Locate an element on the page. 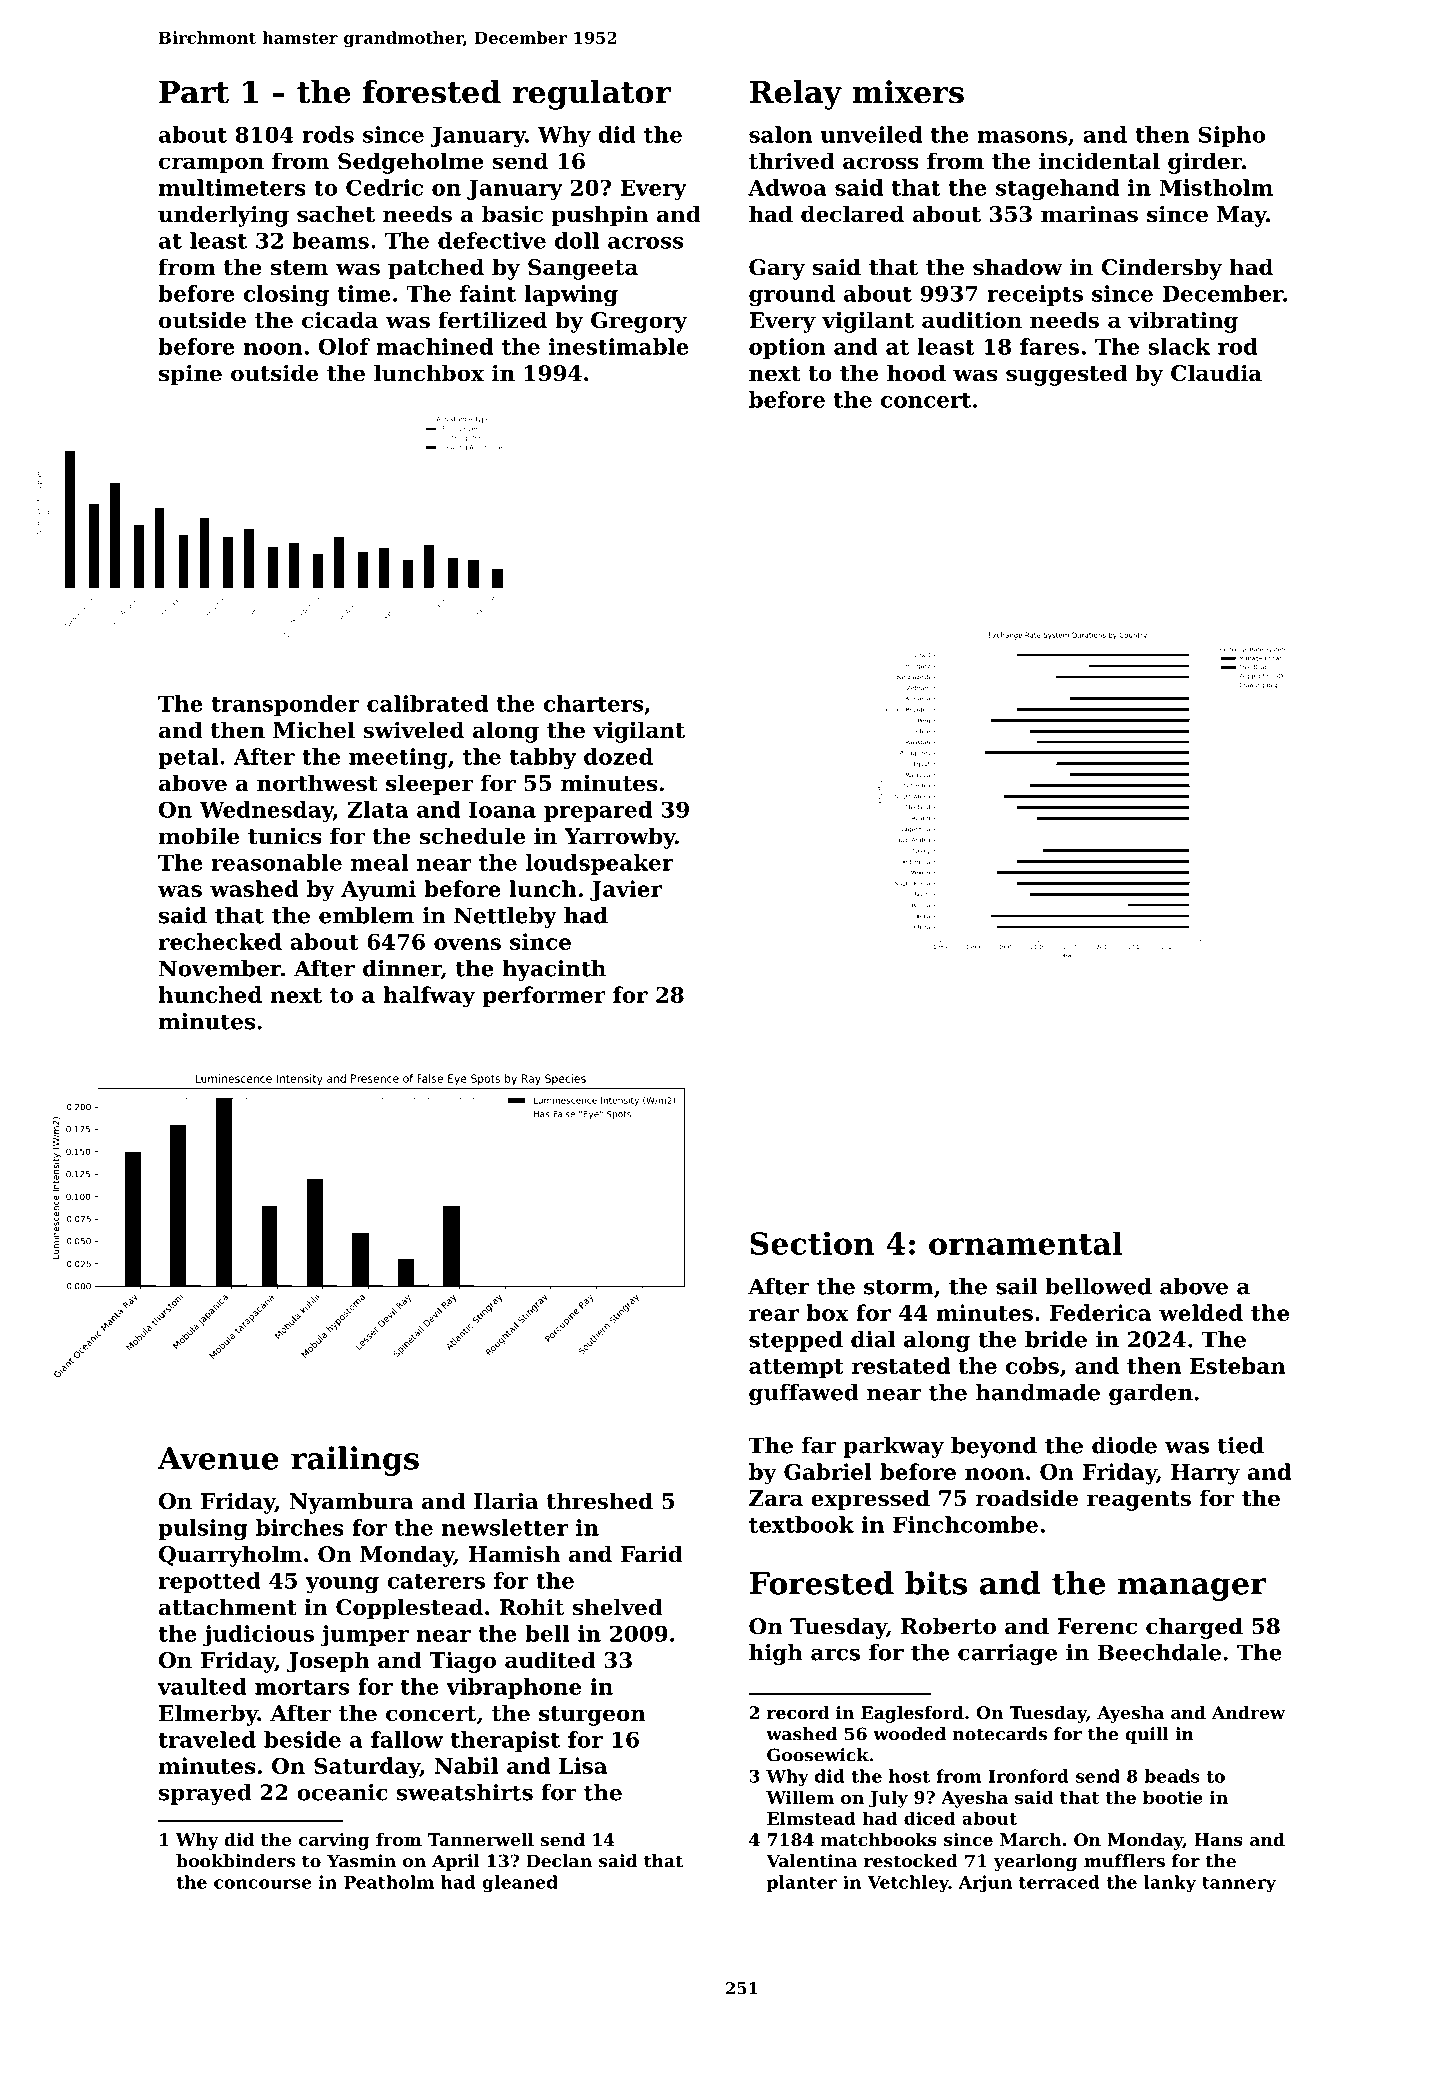  bits is located at coordinates (936, 1583).
